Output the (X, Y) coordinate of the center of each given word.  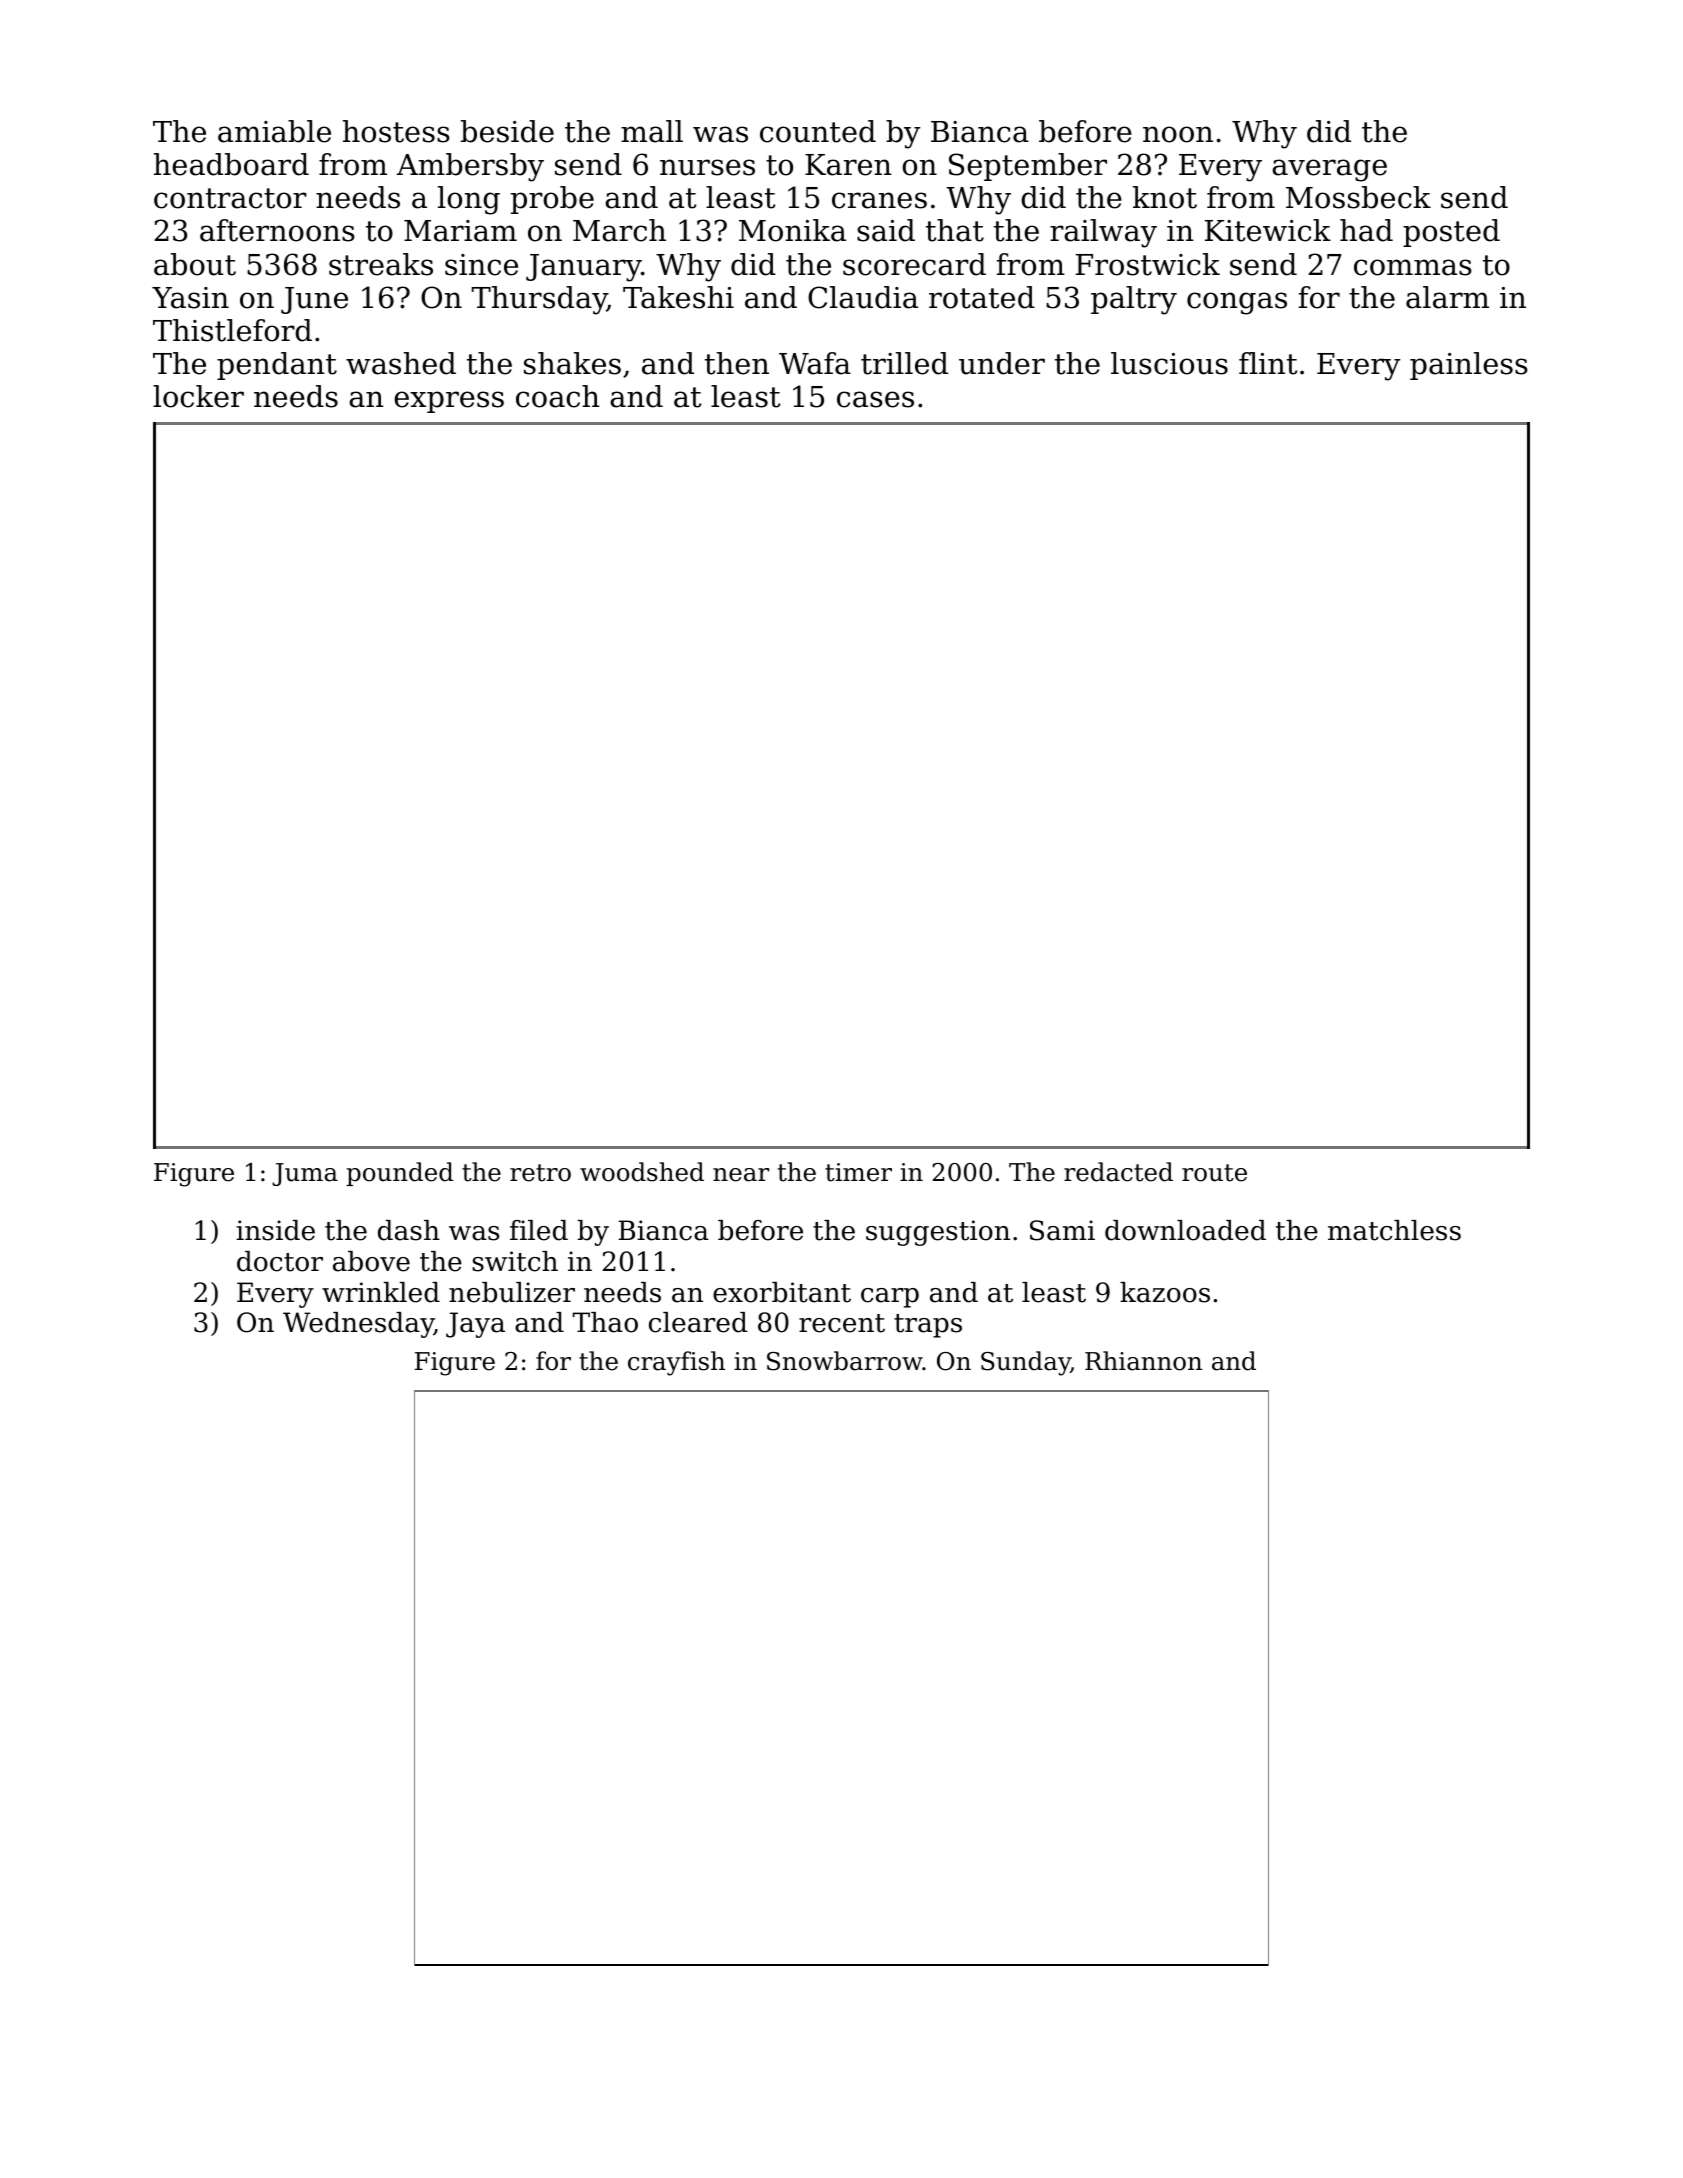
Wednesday (358, 1325)
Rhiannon (1143, 1361)
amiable (274, 131)
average (1329, 170)
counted (818, 131)
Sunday (1026, 1363)
